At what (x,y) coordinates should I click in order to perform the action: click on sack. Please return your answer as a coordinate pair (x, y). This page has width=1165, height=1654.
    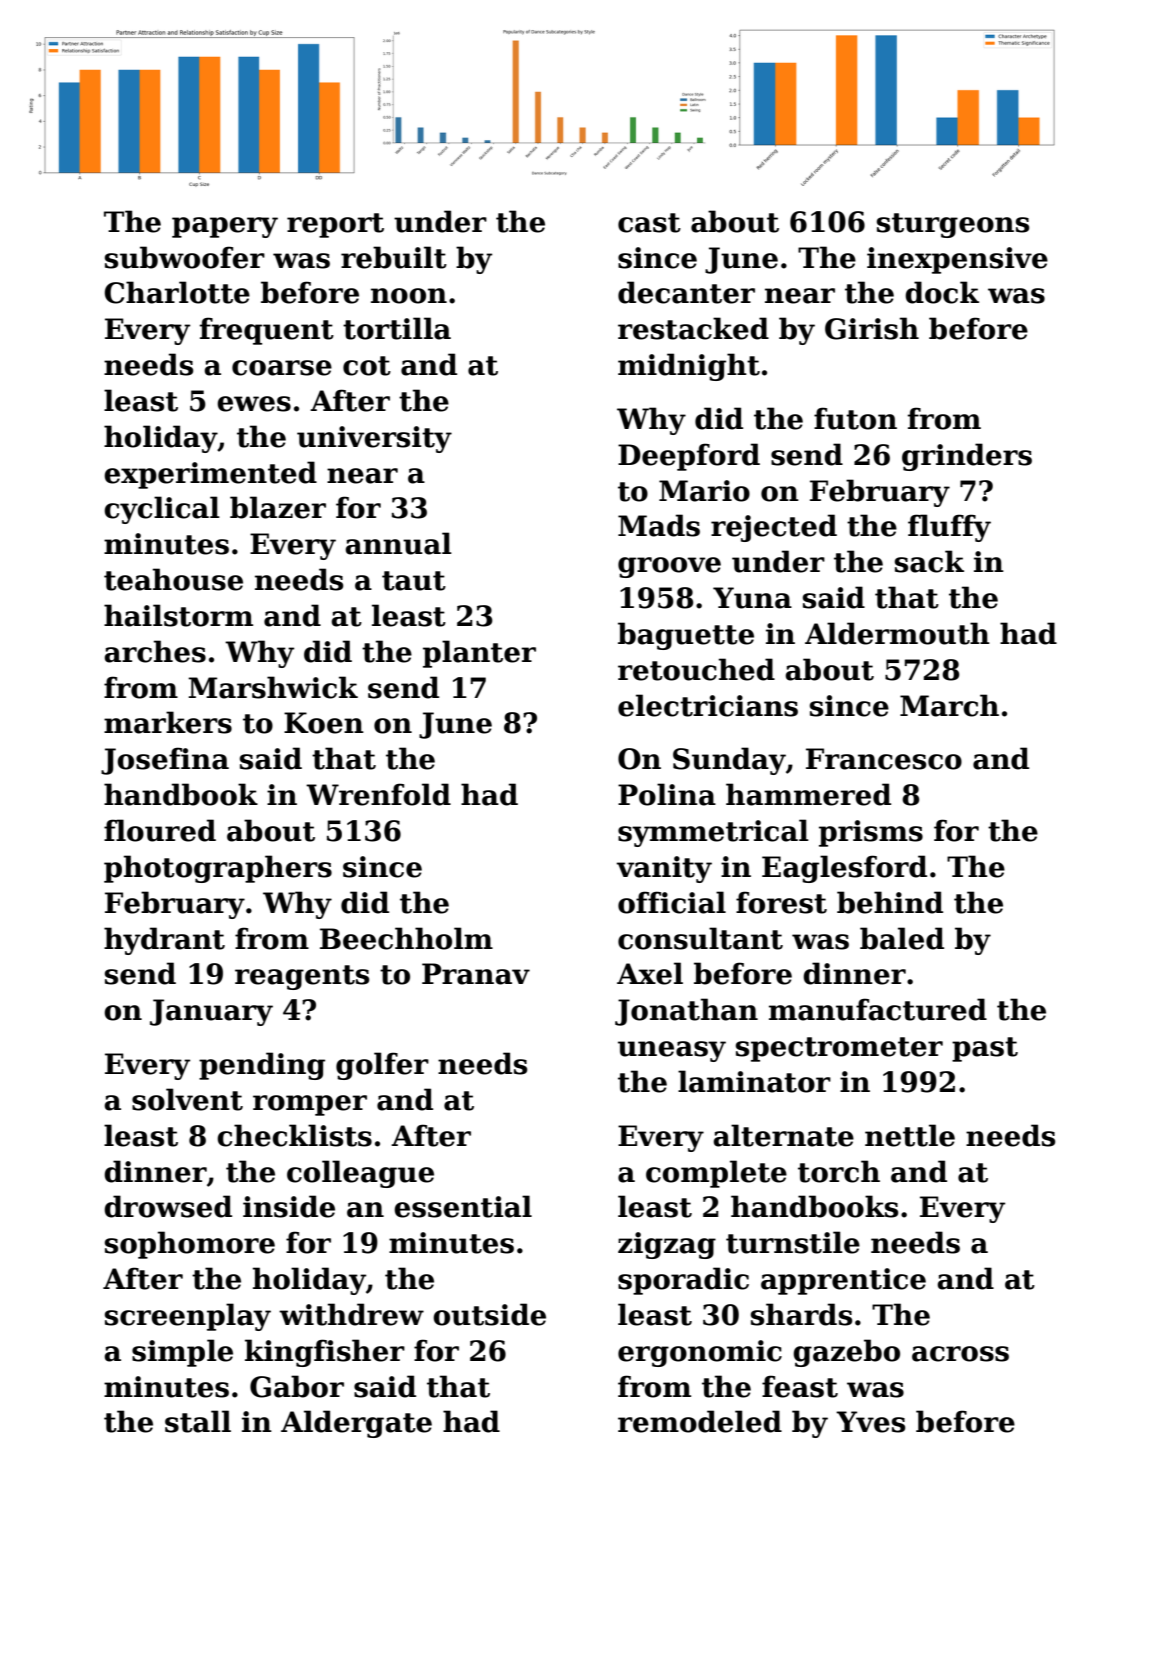
    Looking at the image, I should click on (929, 561).
